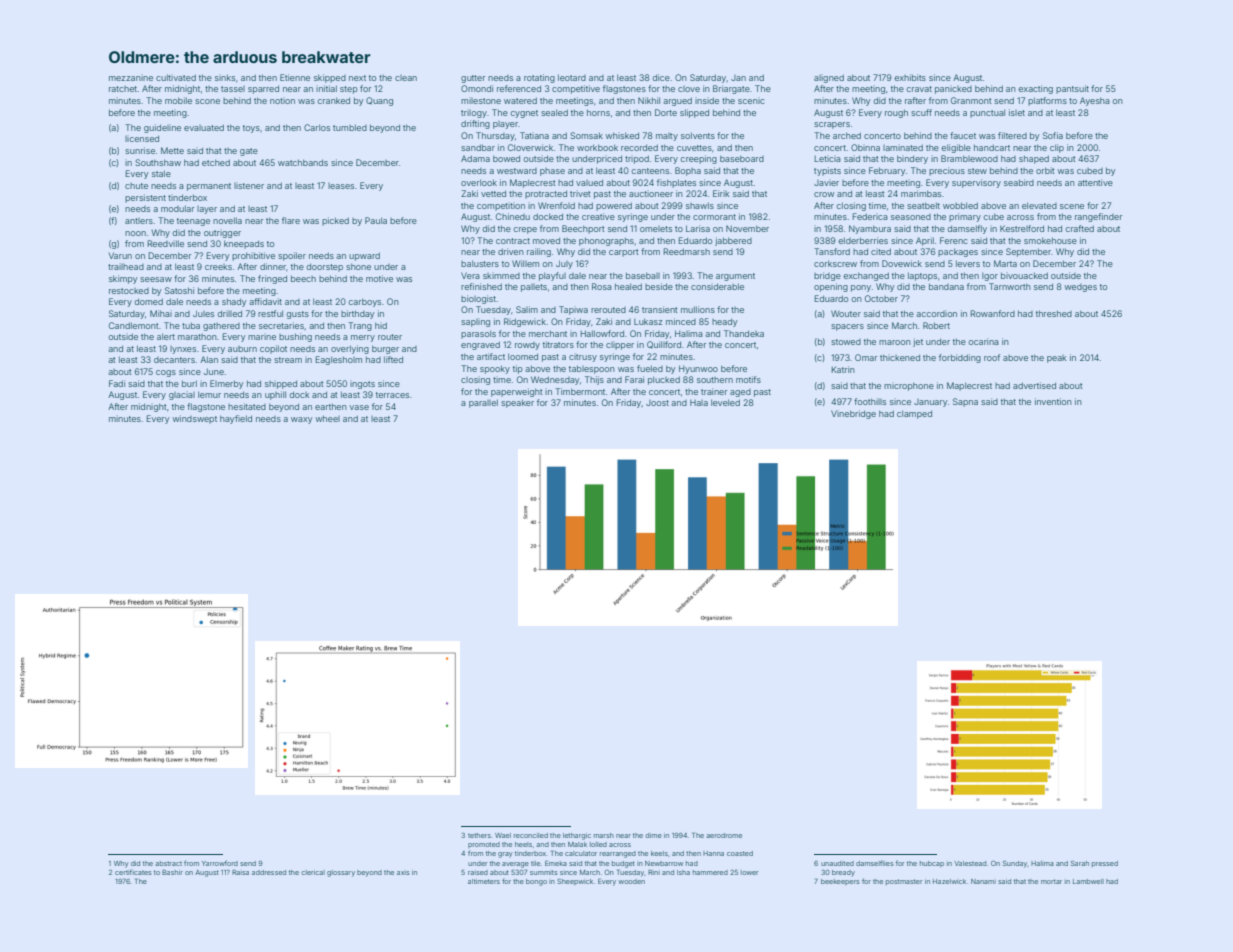 The width and height of the screenshot is (1233, 952). I want to click on hubcap, so click(932, 864).
